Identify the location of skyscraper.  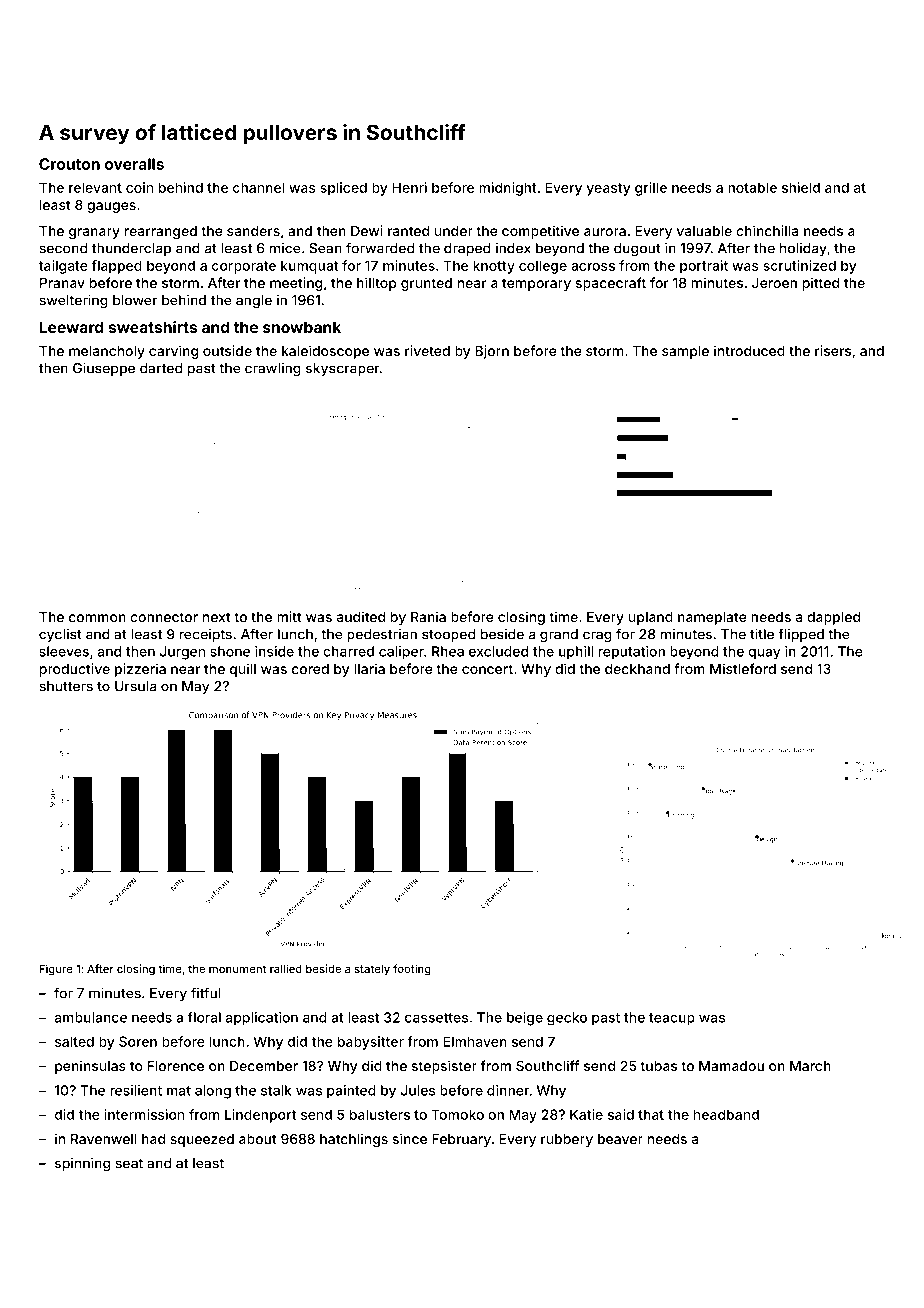
(343, 369).
